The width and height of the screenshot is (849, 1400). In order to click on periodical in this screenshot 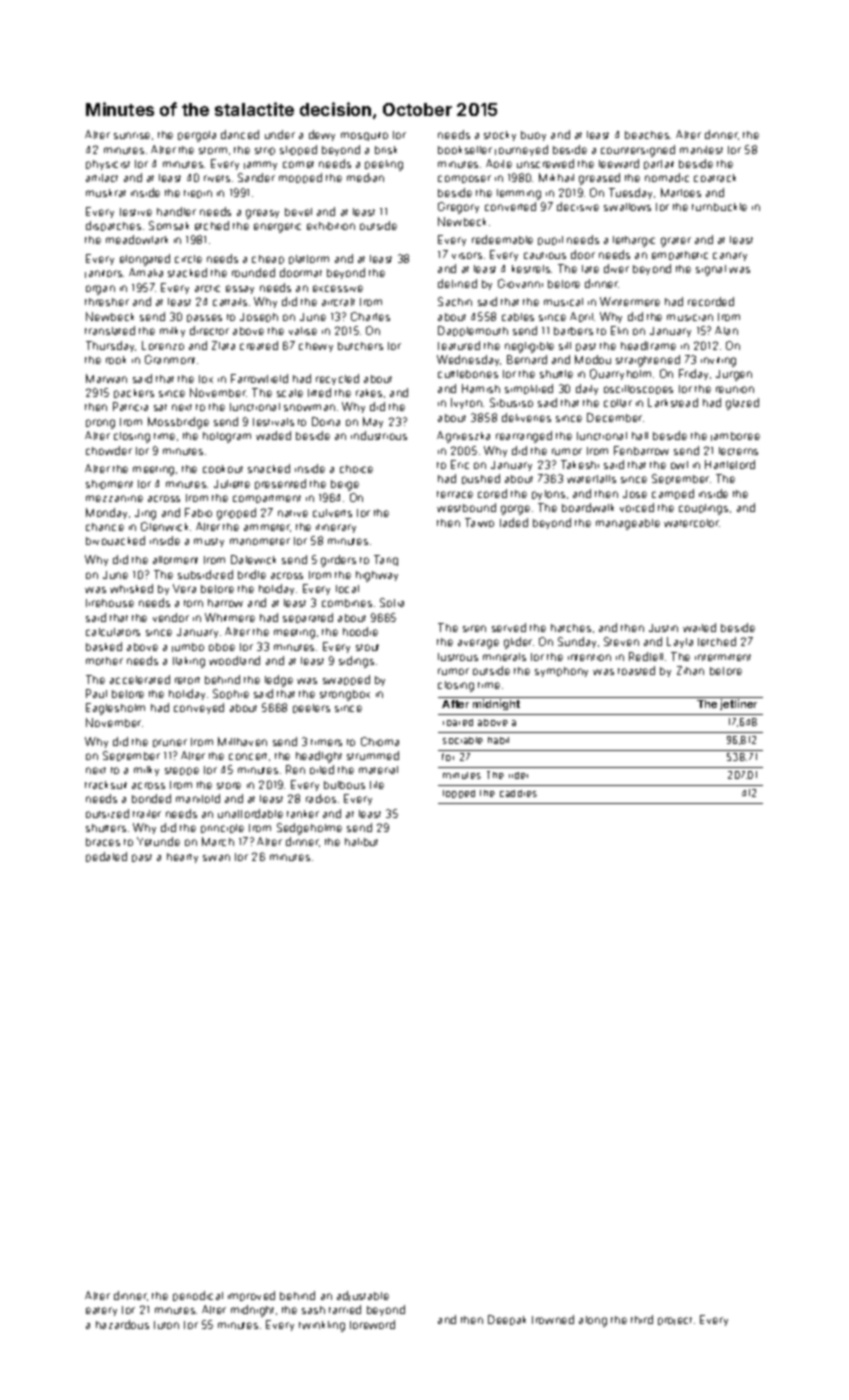, I will do `click(198, 1296)`.
